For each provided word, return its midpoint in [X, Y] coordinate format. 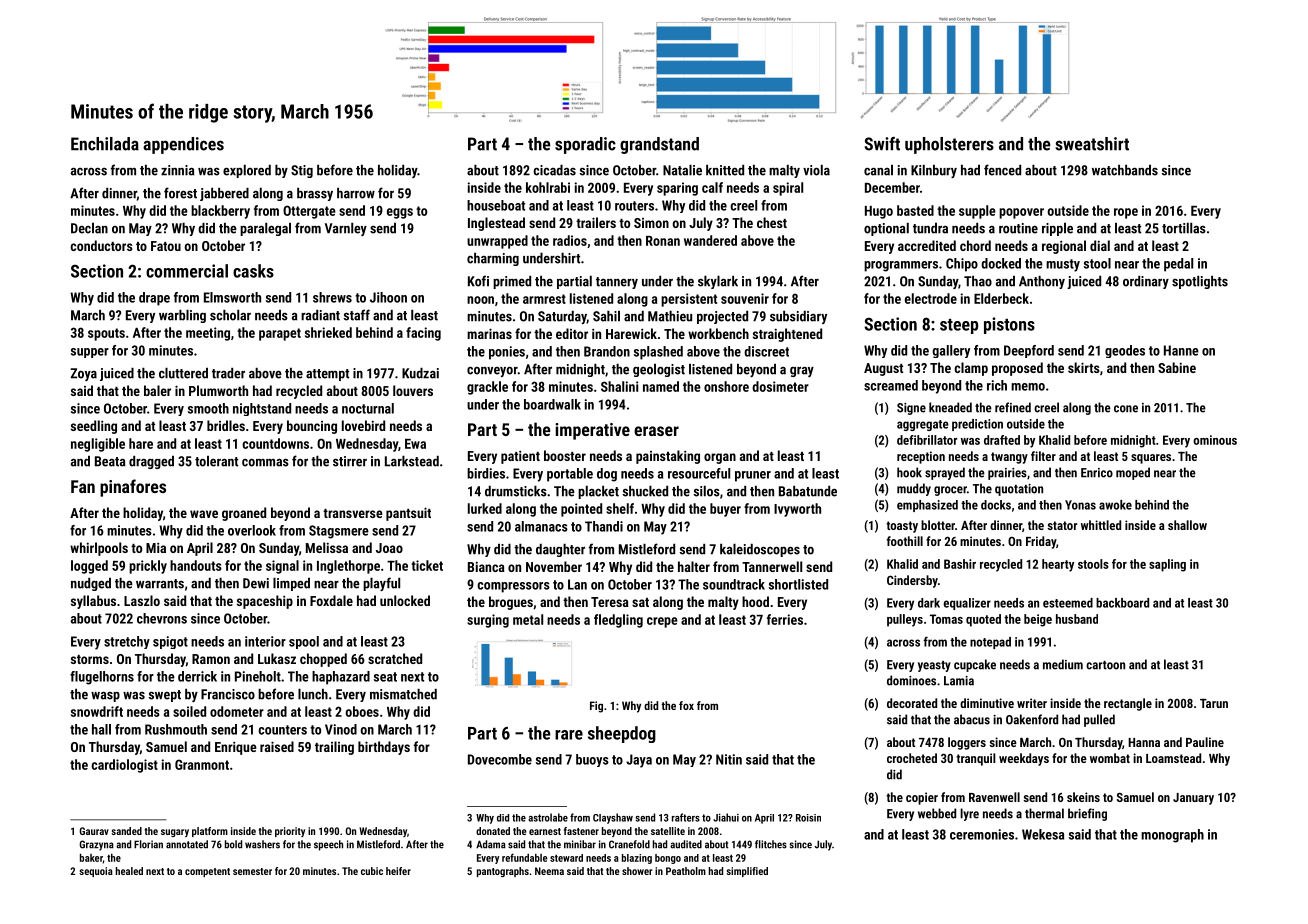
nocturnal [368, 408]
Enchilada [105, 144]
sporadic [585, 145]
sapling [1167, 565]
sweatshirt [1092, 144]
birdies [486, 473]
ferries [785, 619]
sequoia [96, 872]
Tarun [1214, 703]
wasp [105, 697]
